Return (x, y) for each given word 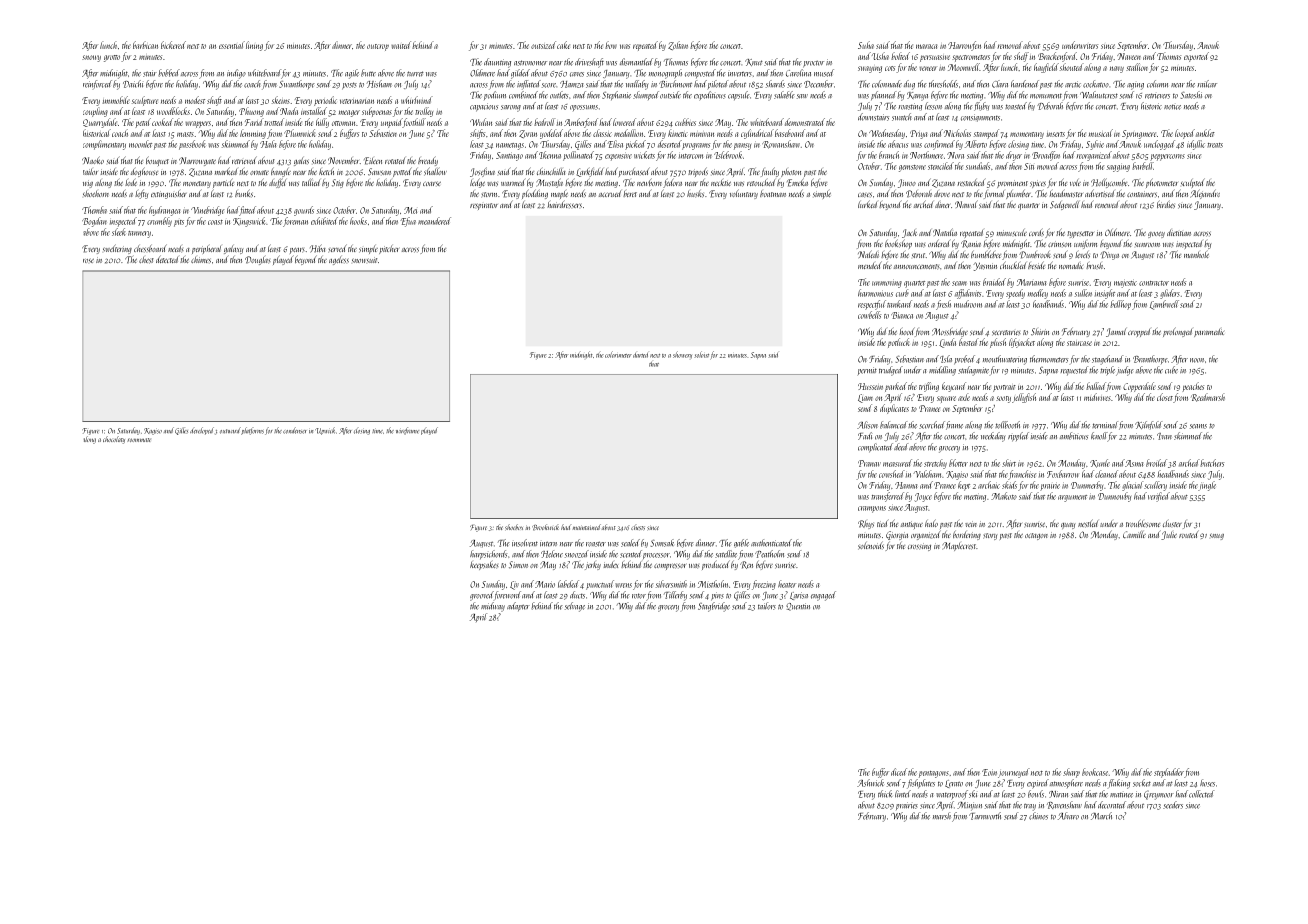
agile (352, 74)
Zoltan (678, 45)
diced (899, 772)
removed (1010, 45)
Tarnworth (985, 816)
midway (493, 607)
